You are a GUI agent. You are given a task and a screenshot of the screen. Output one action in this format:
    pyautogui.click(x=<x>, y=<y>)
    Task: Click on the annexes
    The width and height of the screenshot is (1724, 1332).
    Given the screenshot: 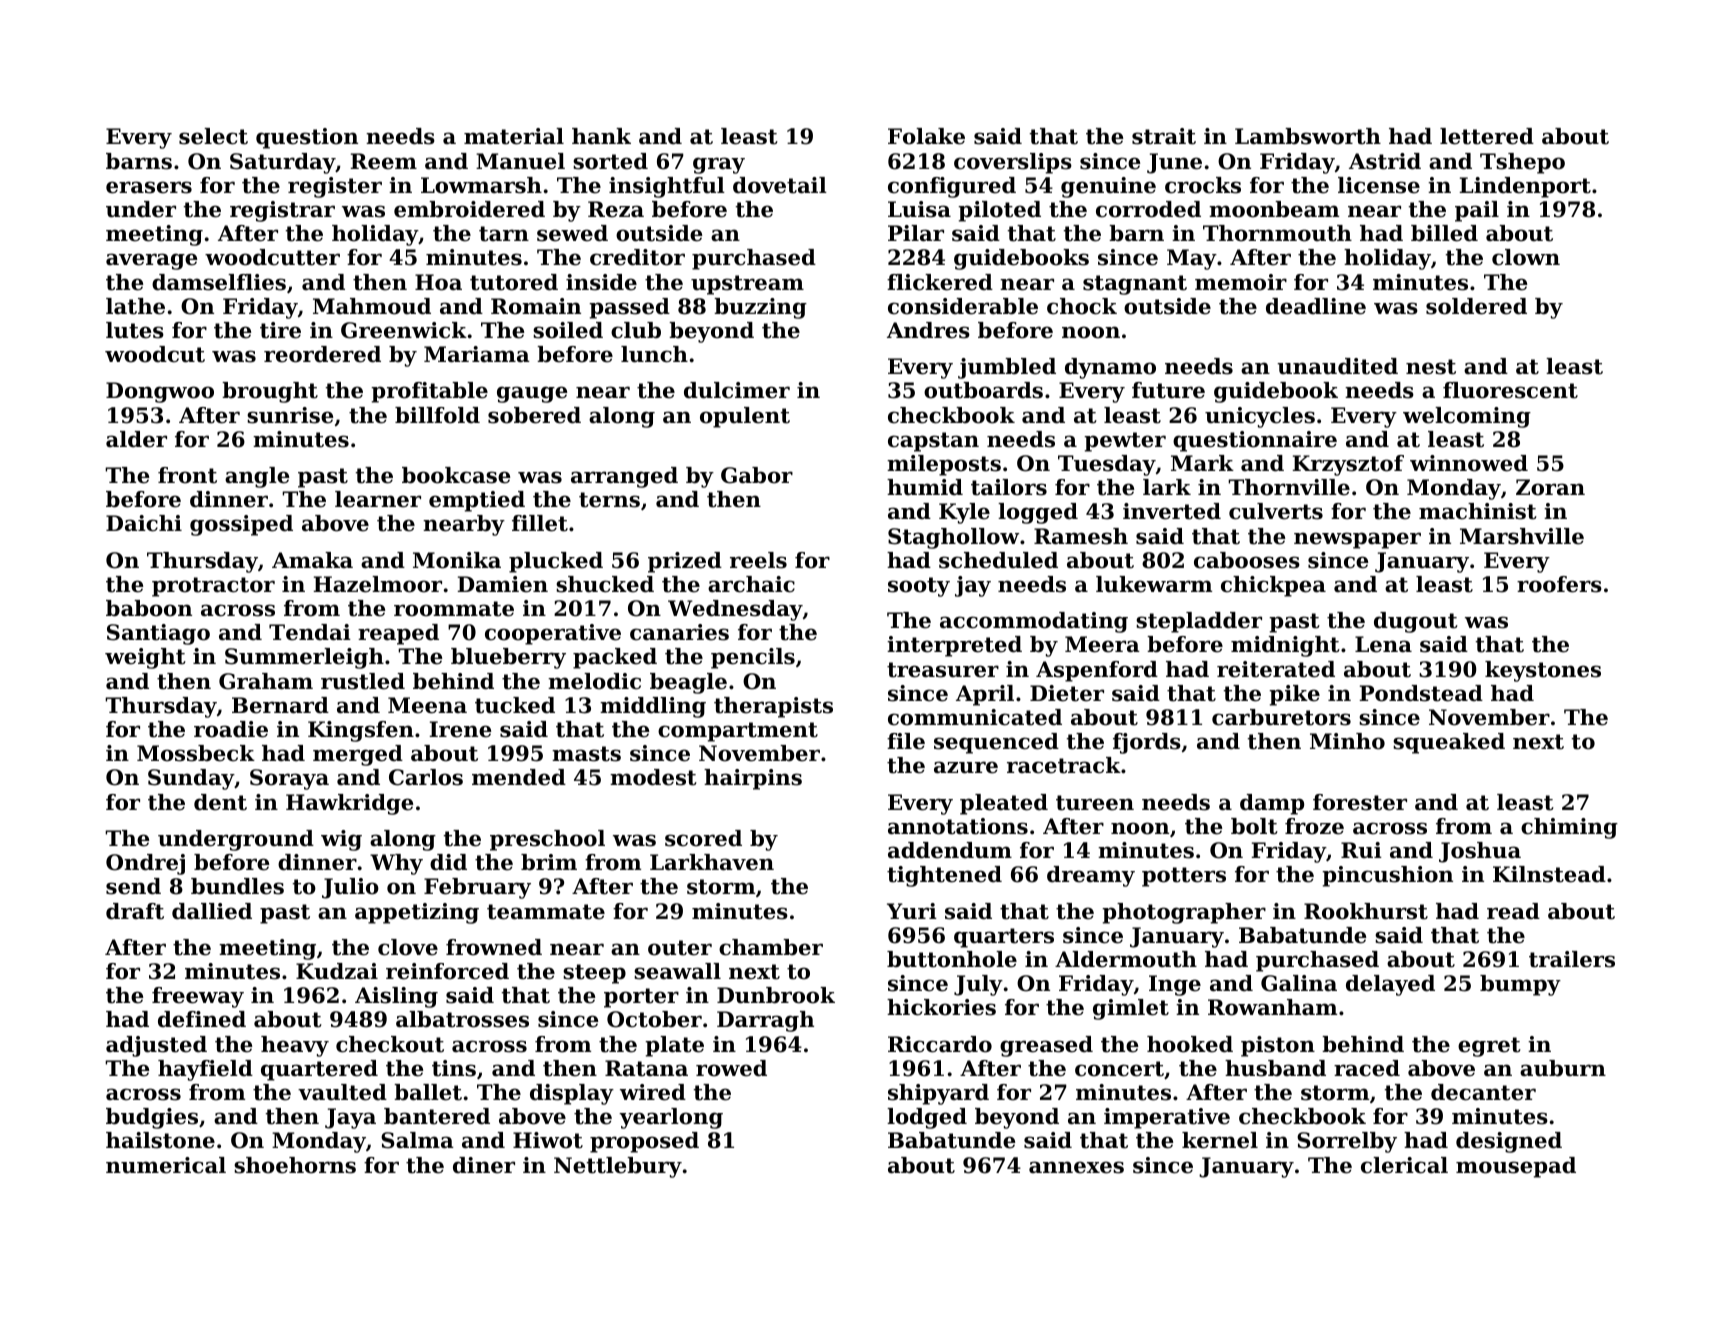 What is the action you would take?
    pyautogui.click(x=1076, y=1167)
